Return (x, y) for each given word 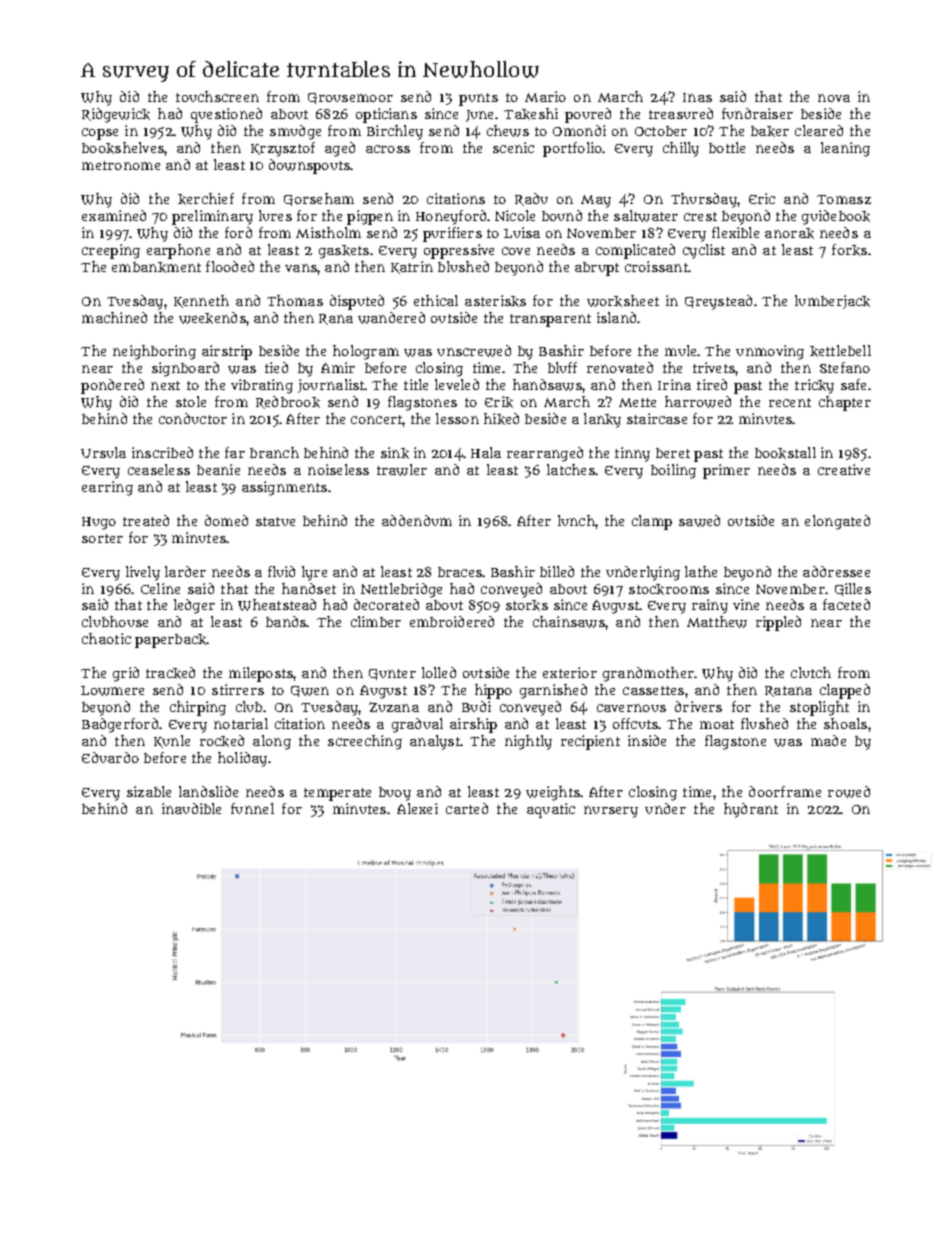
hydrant (751, 810)
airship (473, 725)
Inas (697, 97)
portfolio (572, 149)
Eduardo (110, 757)
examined (114, 215)
